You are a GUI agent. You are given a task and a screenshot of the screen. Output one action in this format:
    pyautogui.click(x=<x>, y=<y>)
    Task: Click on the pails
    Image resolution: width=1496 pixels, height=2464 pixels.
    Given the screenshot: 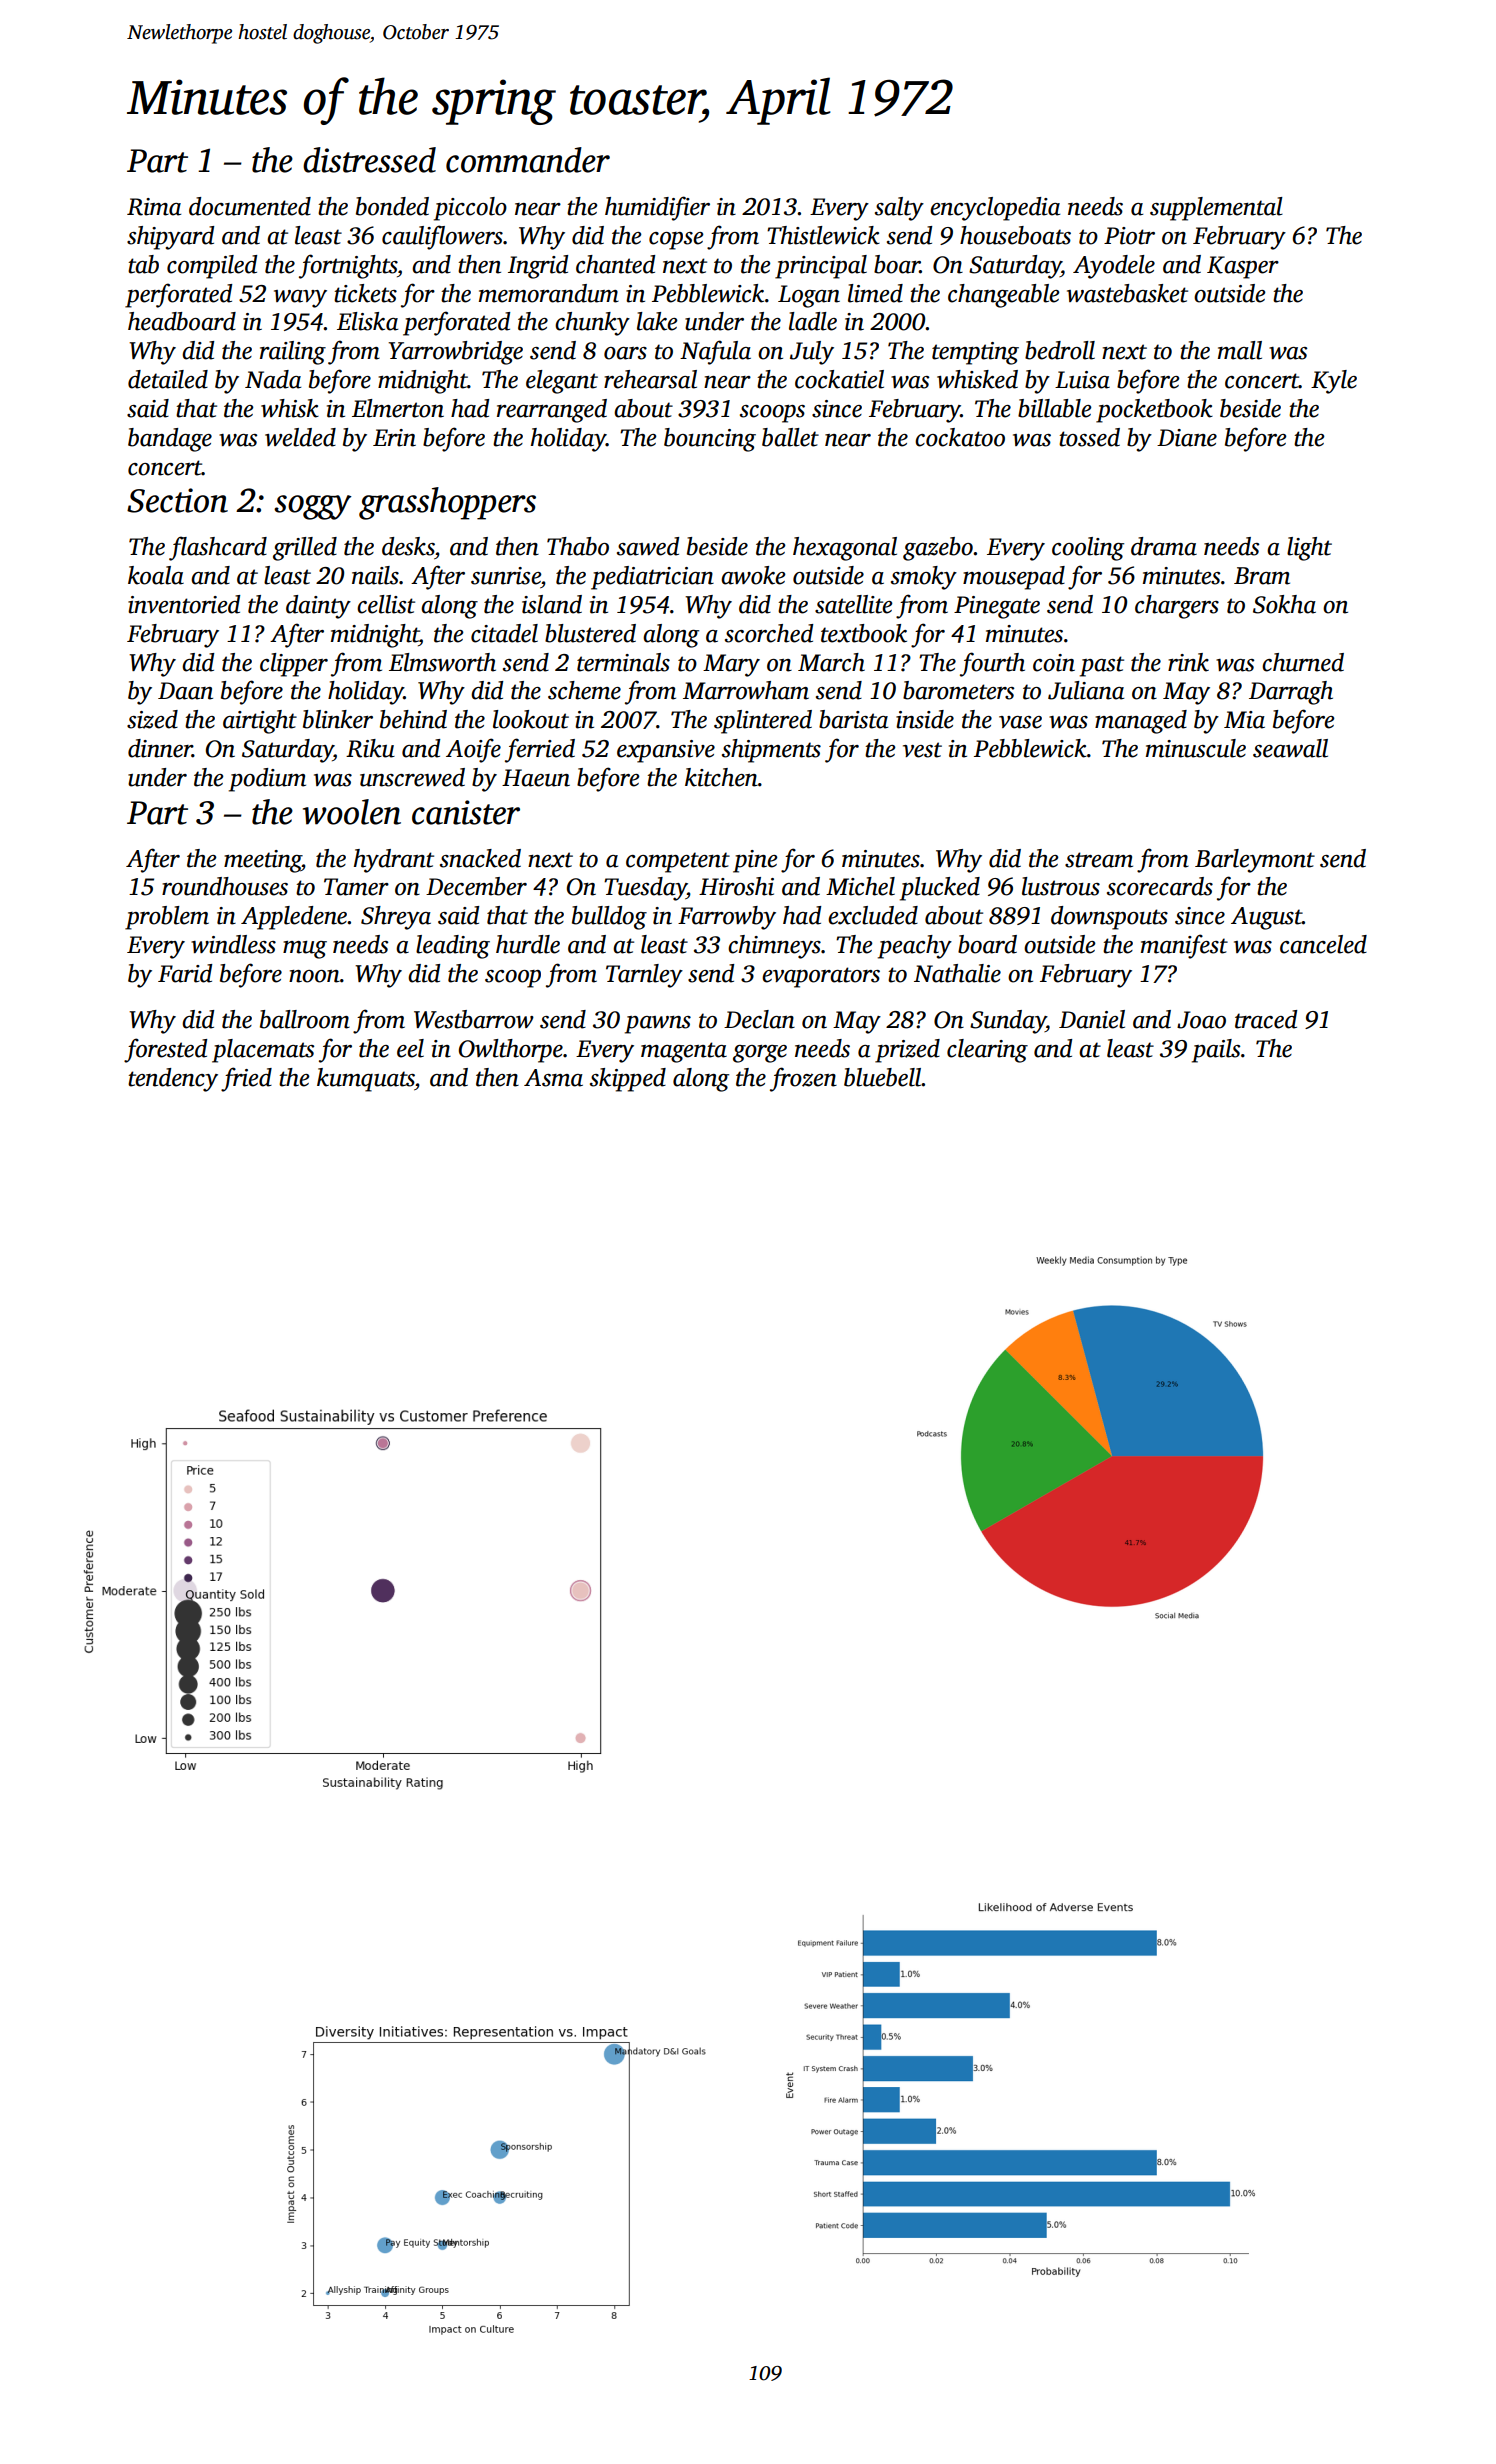 What is the action you would take?
    pyautogui.click(x=1216, y=1051)
